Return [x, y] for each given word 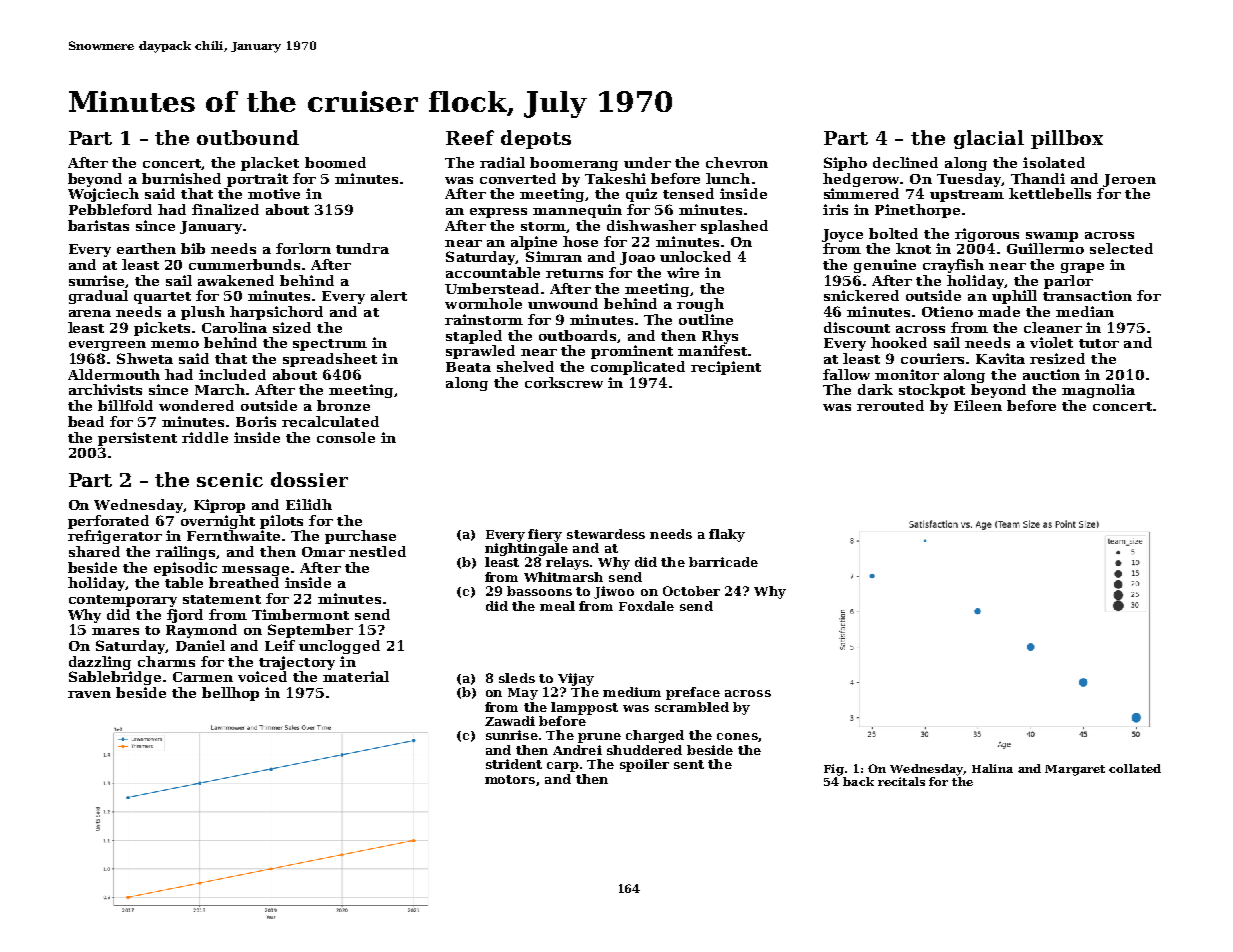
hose [580, 241]
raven [89, 694]
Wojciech [103, 195]
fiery [545, 535]
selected [1121, 248]
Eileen [978, 405]
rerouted [890, 405]
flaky [727, 535]
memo [175, 344]
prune [599, 738]
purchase [360, 537]
